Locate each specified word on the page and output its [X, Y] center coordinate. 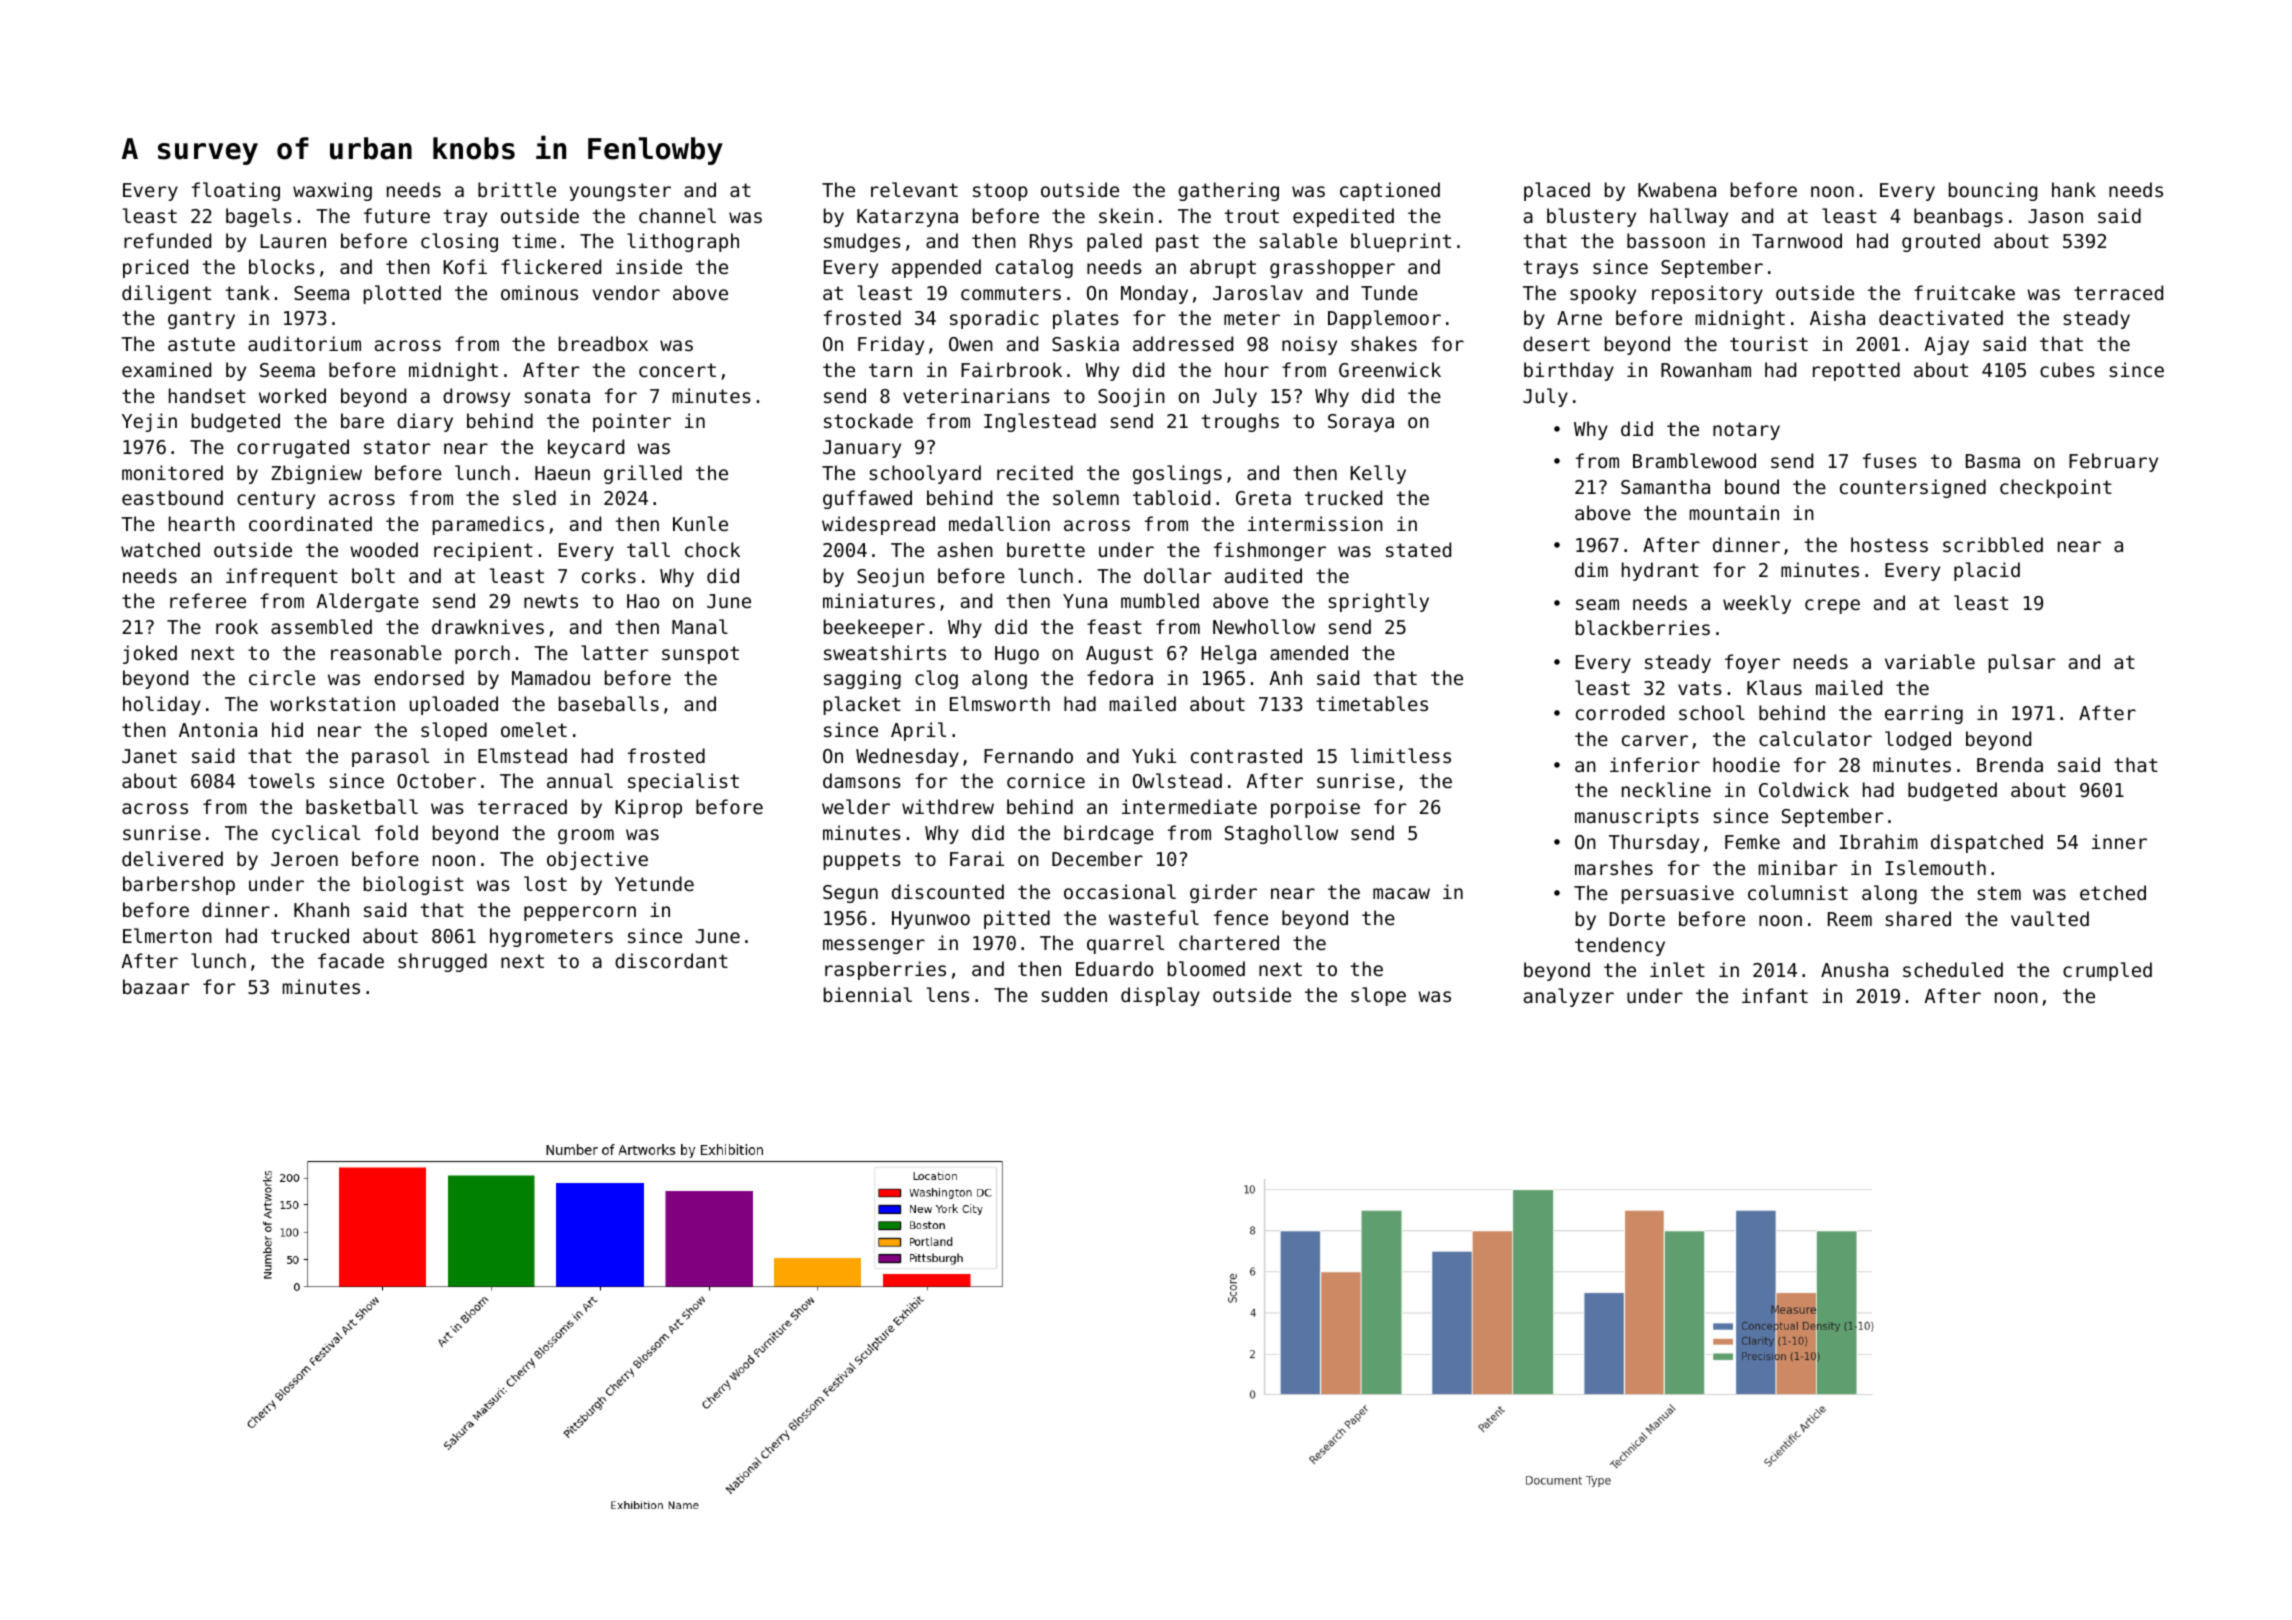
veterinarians [976, 395]
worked [292, 395]
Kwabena [1677, 189]
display [1160, 996]
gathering [1228, 191]
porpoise [1315, 808]
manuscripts [1637, 817]
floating [236, 191]
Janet [149, 756]
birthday [1569, 371]
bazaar [156, 986]
